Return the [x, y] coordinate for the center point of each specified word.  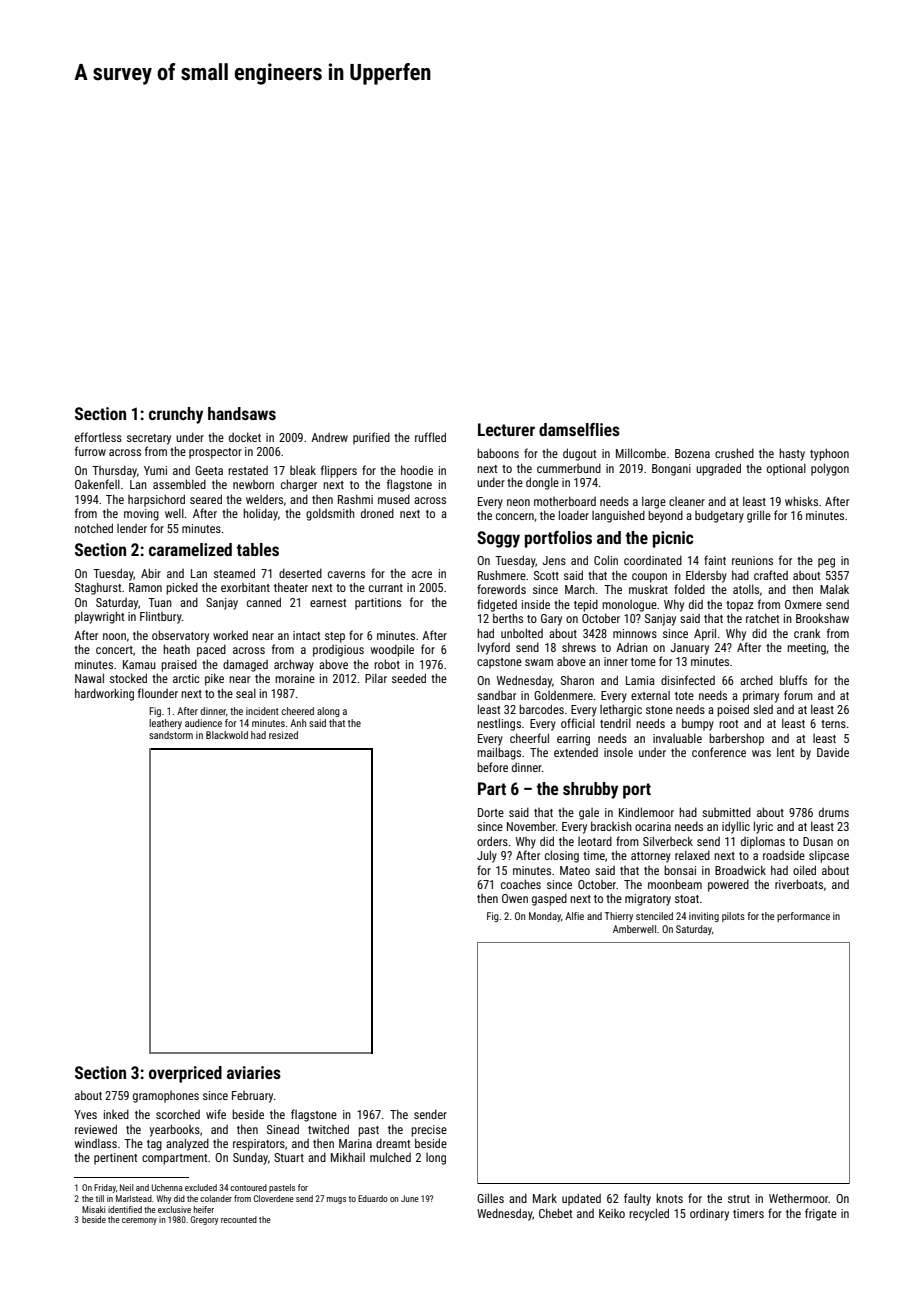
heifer [204, 1209]
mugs [336, 1200]
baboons [498, 453]
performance [803, 917]
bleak [303, 470]
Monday [545, 917]
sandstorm [171, 735]
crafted [771, 575]
